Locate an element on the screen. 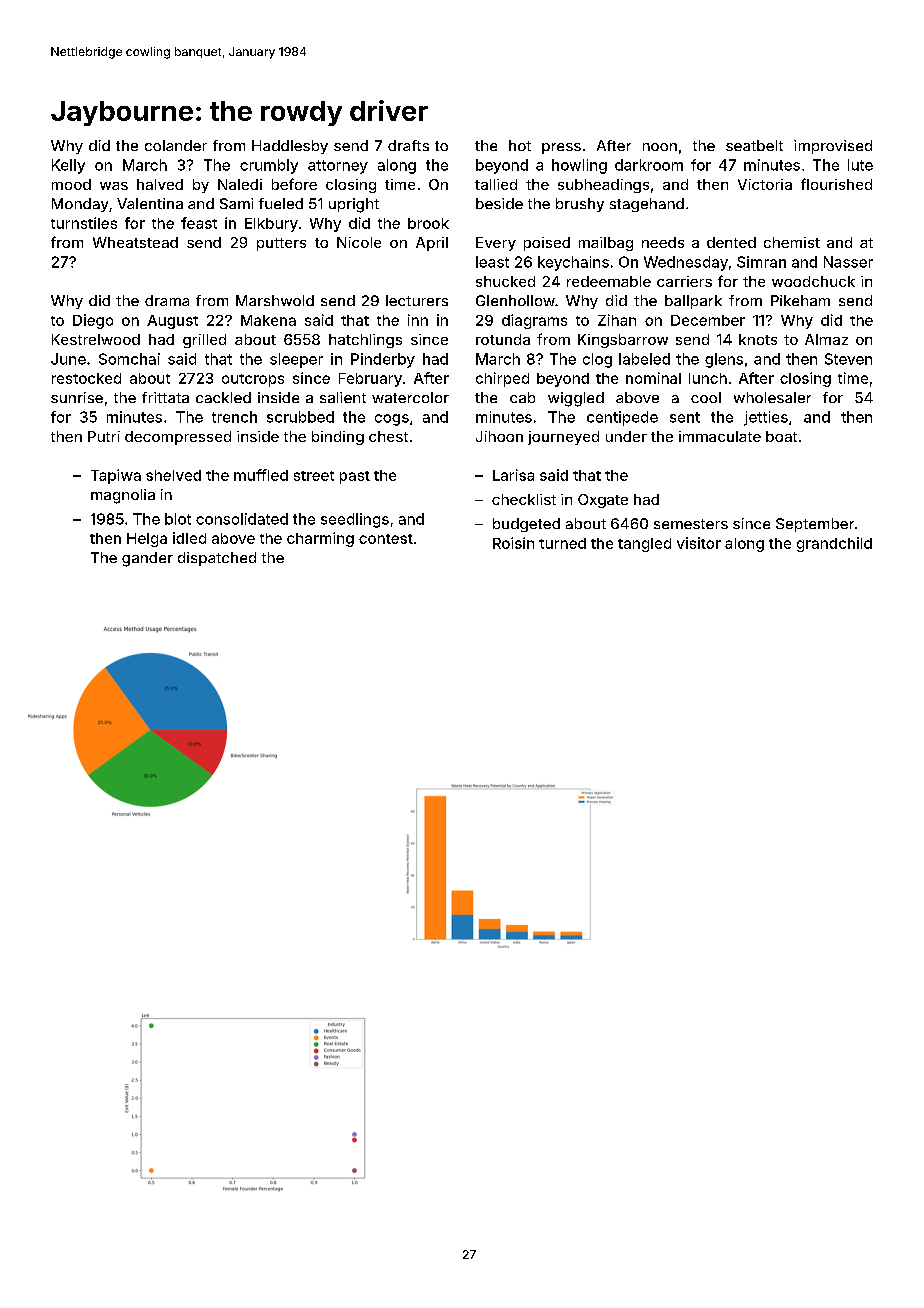 The width and height of the screenshot is (924, 1308). Larisa is located at coordinates (513, 475).
